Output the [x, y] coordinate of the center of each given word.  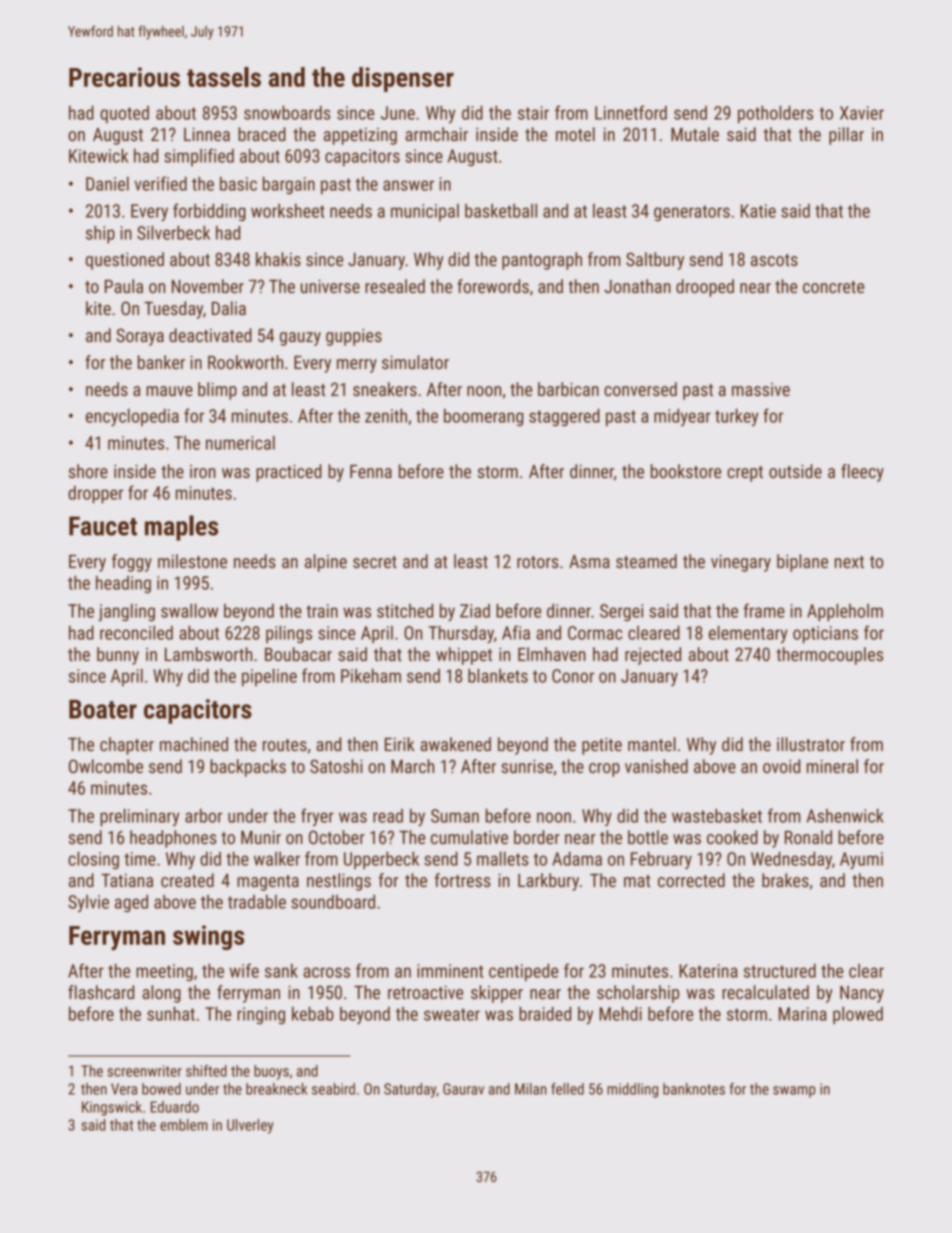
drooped [705, 288]
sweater [452, 1014]
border [537, 837]
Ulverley [250, 1126]
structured [780, 970]
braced [262, 134]
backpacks [248, 768]
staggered [564, 417]
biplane [802, 563]
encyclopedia [132, 417]
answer [408, 185]
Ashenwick [845, 815]
